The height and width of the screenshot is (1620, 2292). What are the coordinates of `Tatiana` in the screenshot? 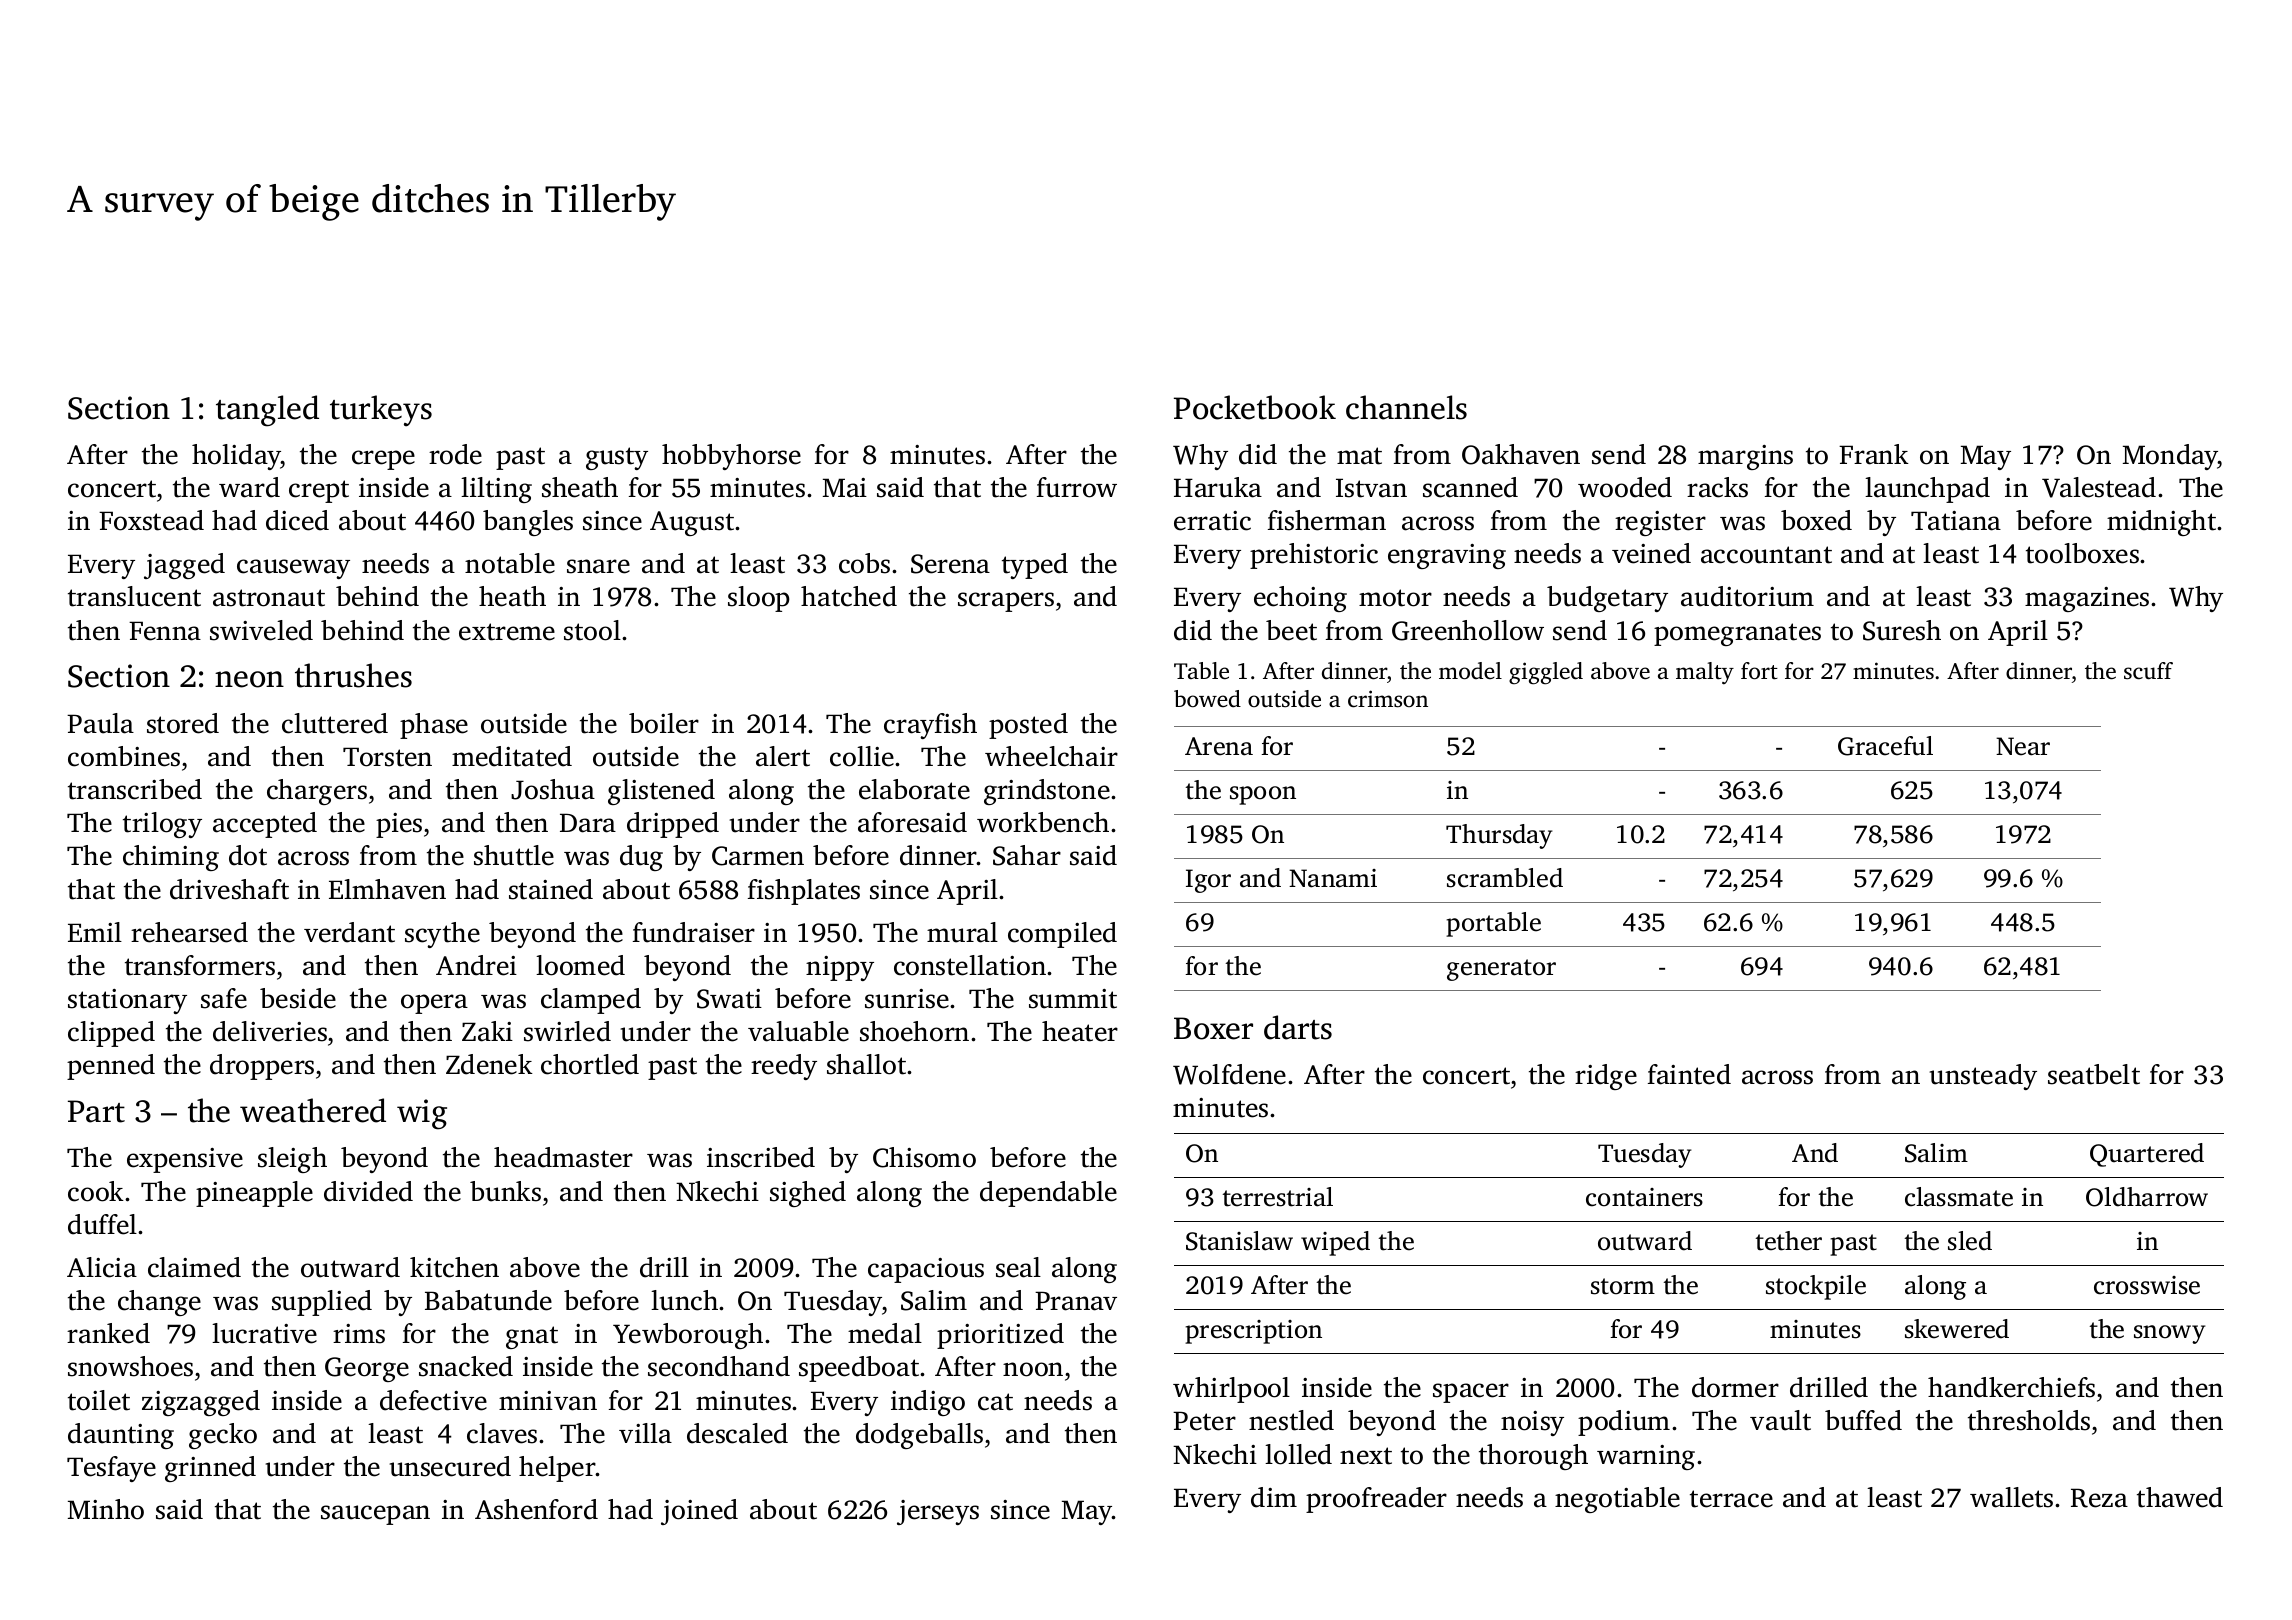 It's located at (1956, 521).
